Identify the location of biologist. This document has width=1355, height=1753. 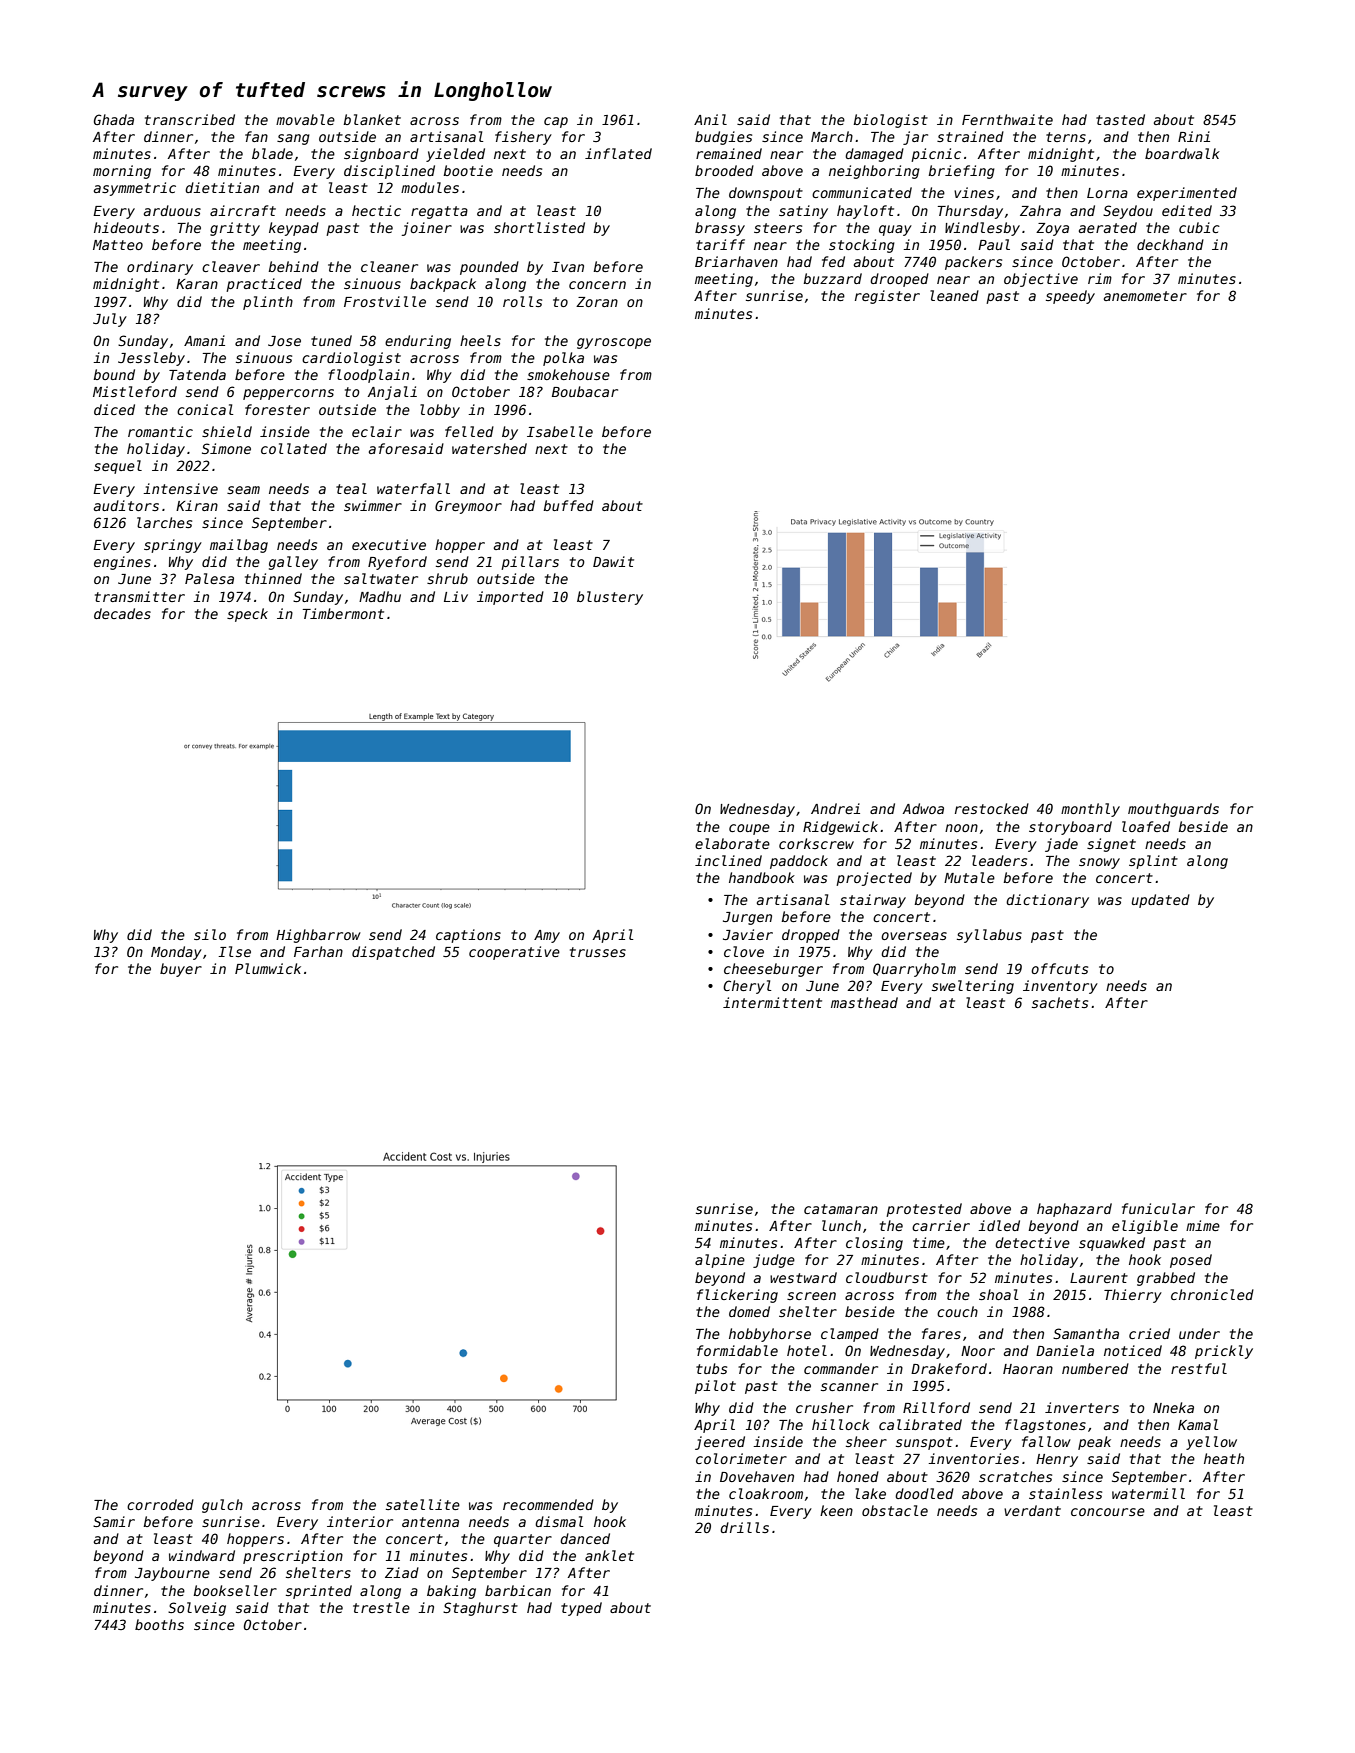
(890, 121).
